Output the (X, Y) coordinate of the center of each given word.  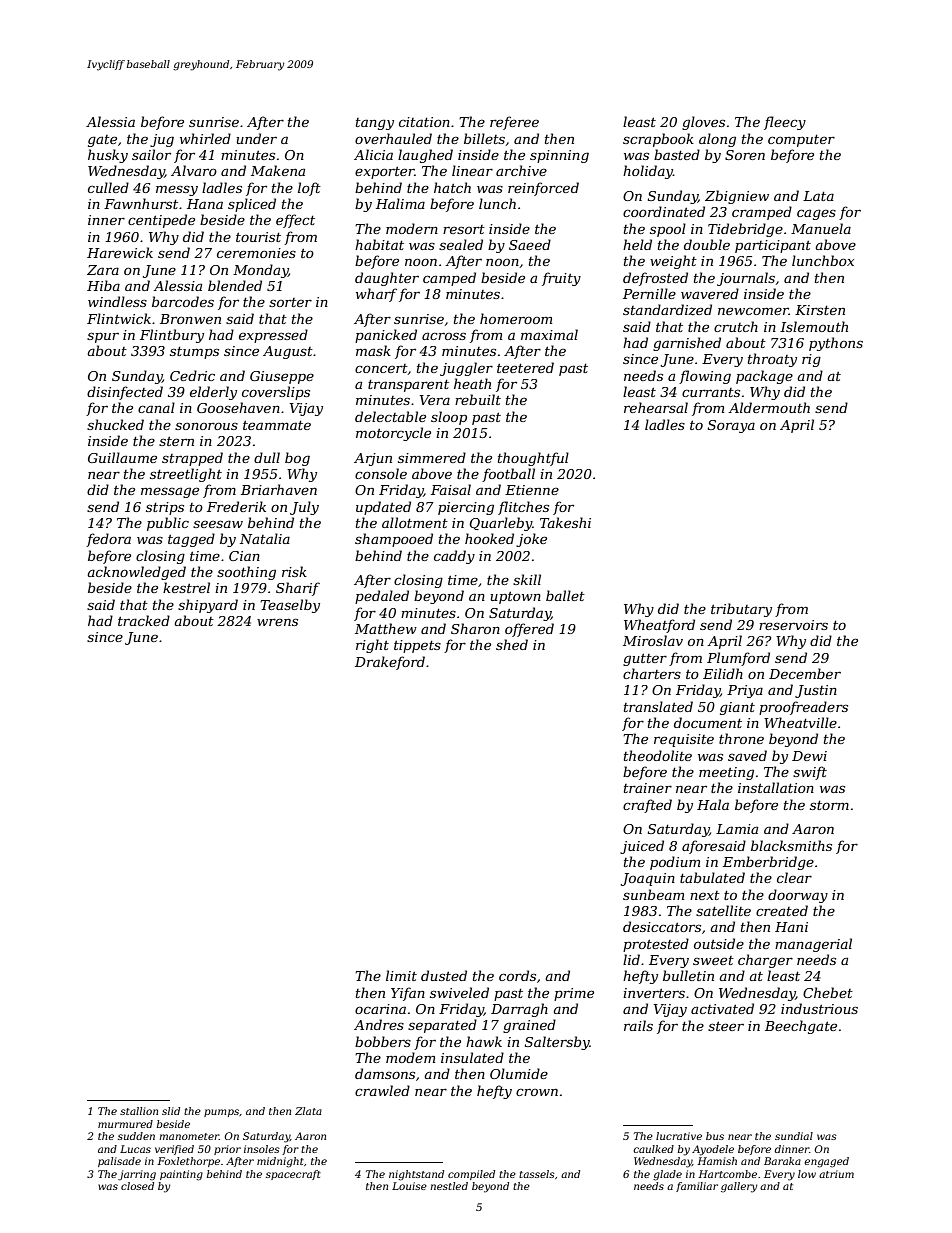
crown (537, 1092)
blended (235, 285)
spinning (559, 156)
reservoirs (793, 625)
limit (401, 975)
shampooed (394, 540)
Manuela (821, 228)
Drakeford (390, 663)
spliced (252, 205)
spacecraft (293, 1175)
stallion (139, 1111)
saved (747, 755)
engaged (826, 1162)
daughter (387, 279)
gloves (703, 123)
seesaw (218, 524)
